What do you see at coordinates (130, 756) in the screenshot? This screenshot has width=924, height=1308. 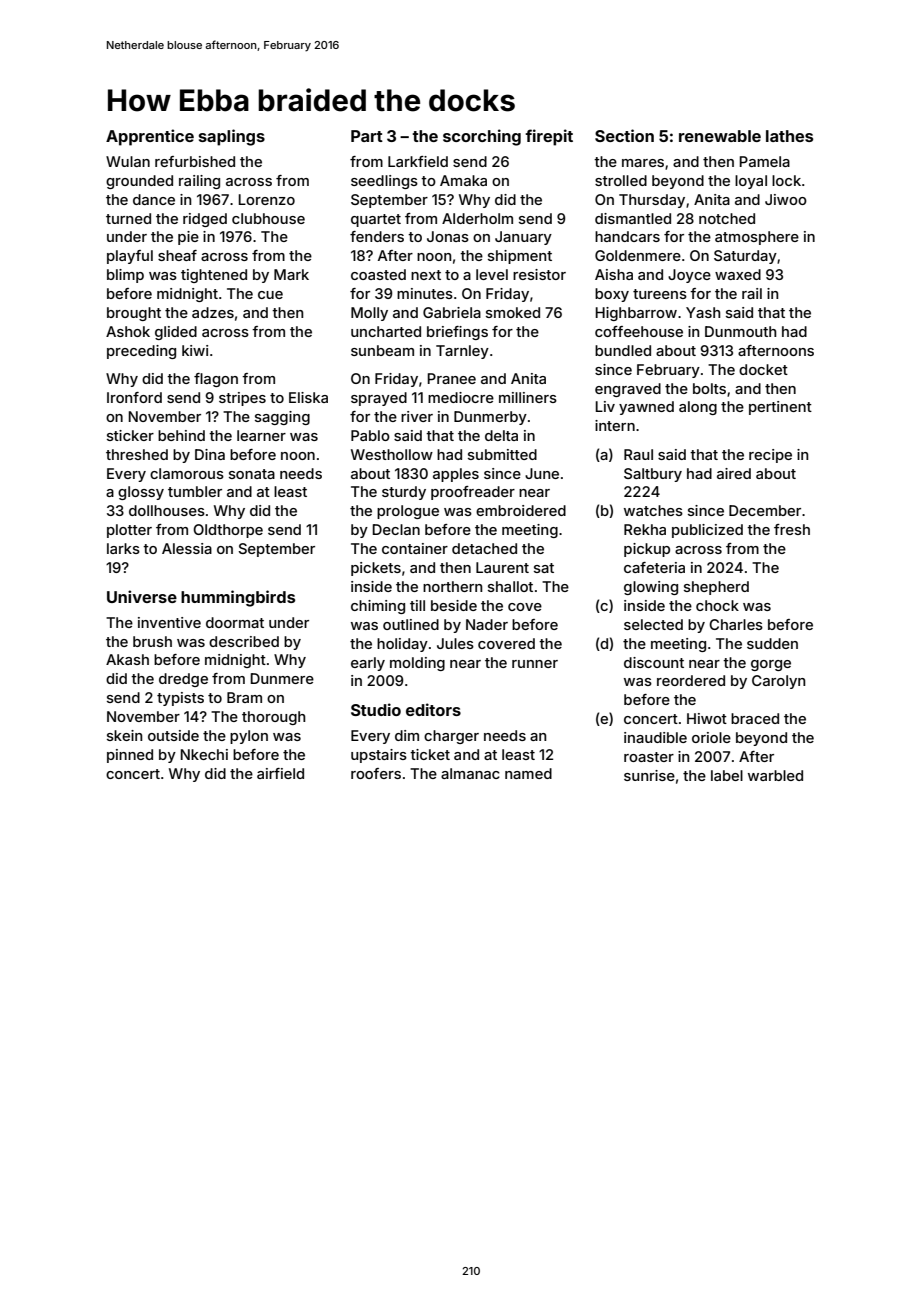 I see `pinned` at bounding box center [130, 756].
